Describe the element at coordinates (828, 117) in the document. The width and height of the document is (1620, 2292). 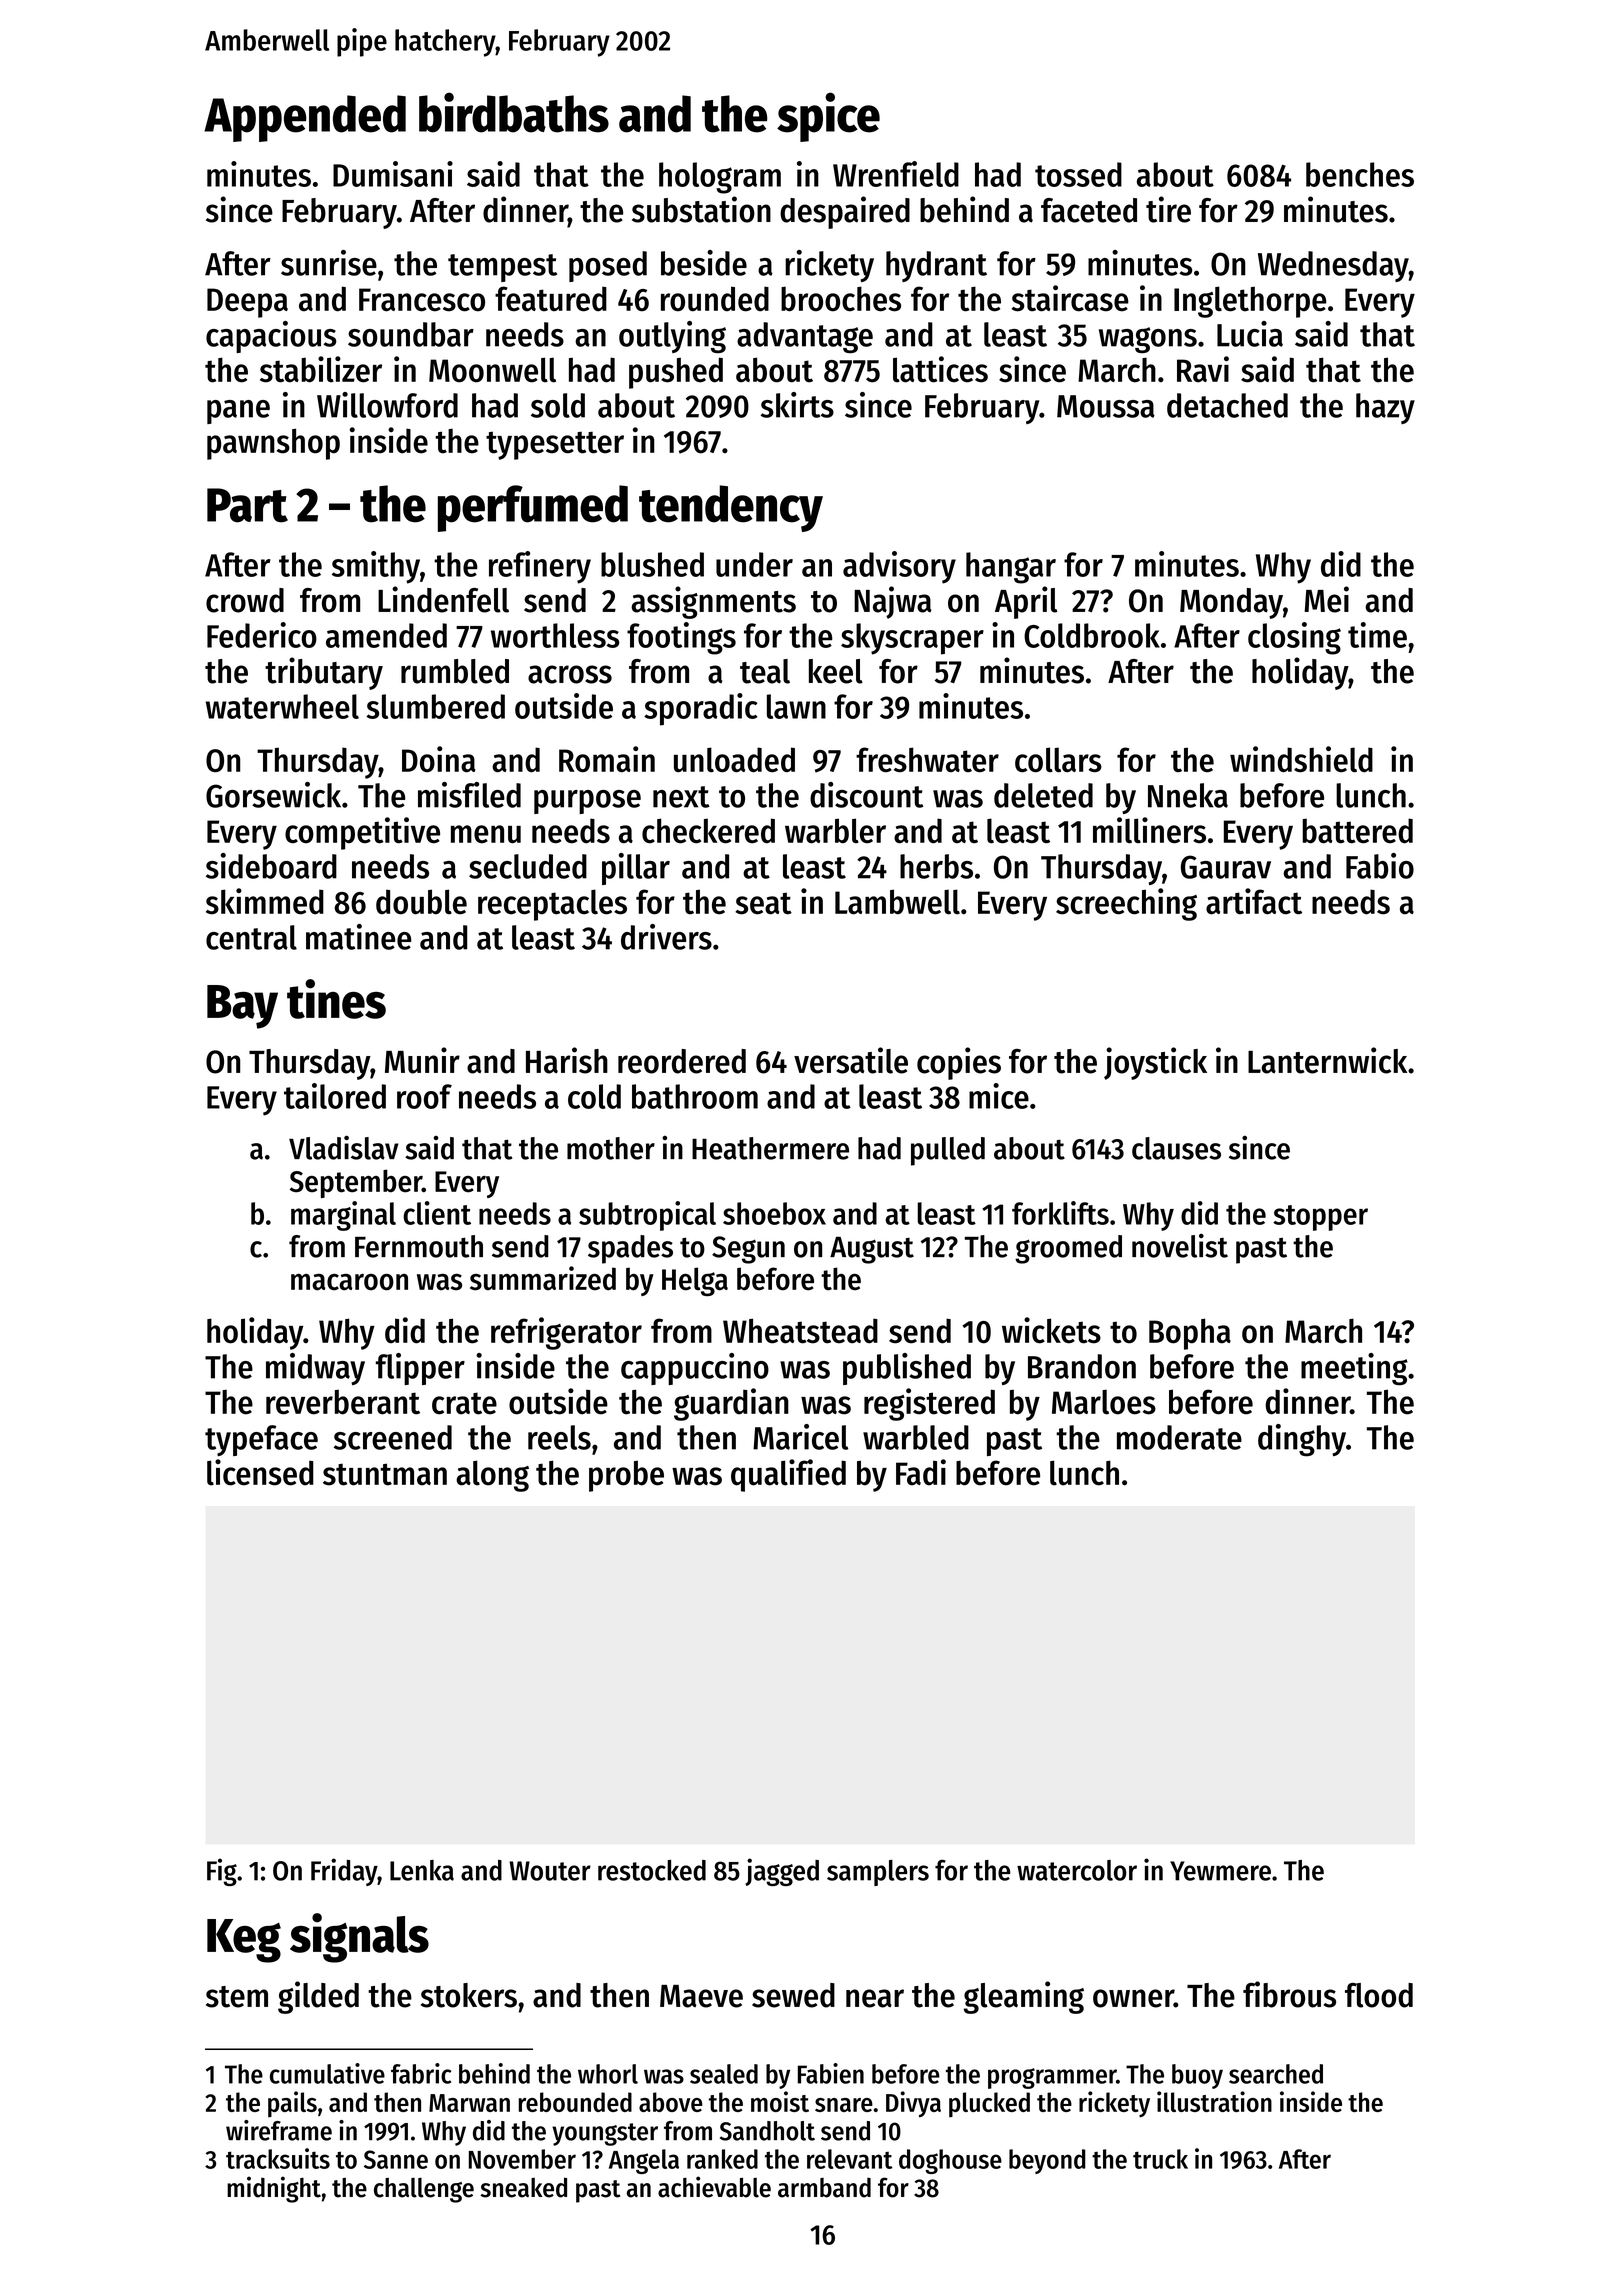
I see `spice` at that location.
